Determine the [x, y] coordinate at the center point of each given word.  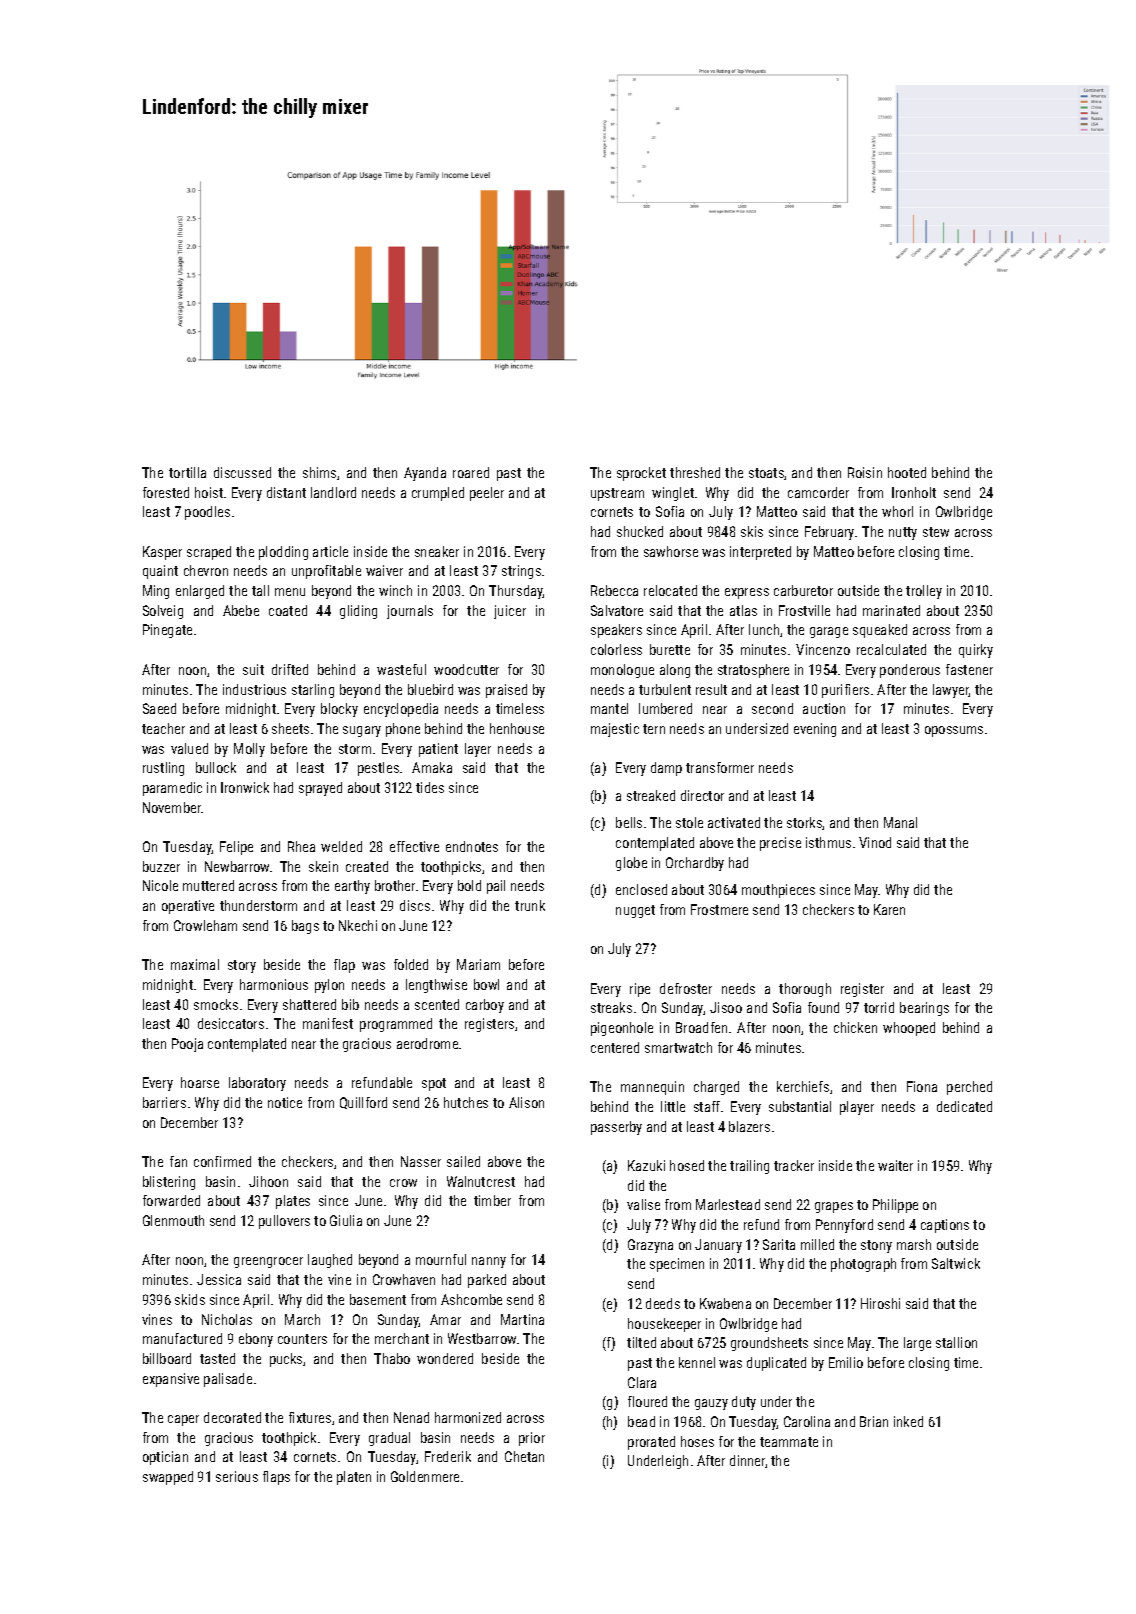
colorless [616, 649]
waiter [895, 1165]
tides [430, 787]
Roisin [865, 472]
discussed [242, 472]
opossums [954, 731]
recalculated [891, 649]
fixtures [310, 1417]
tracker [794, 1165]
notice [285, 1102]
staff [707, 1106]
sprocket [641, 474]
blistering [169, 1183]
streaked [651, 795]
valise [643, 1204]
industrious [254, 689]
